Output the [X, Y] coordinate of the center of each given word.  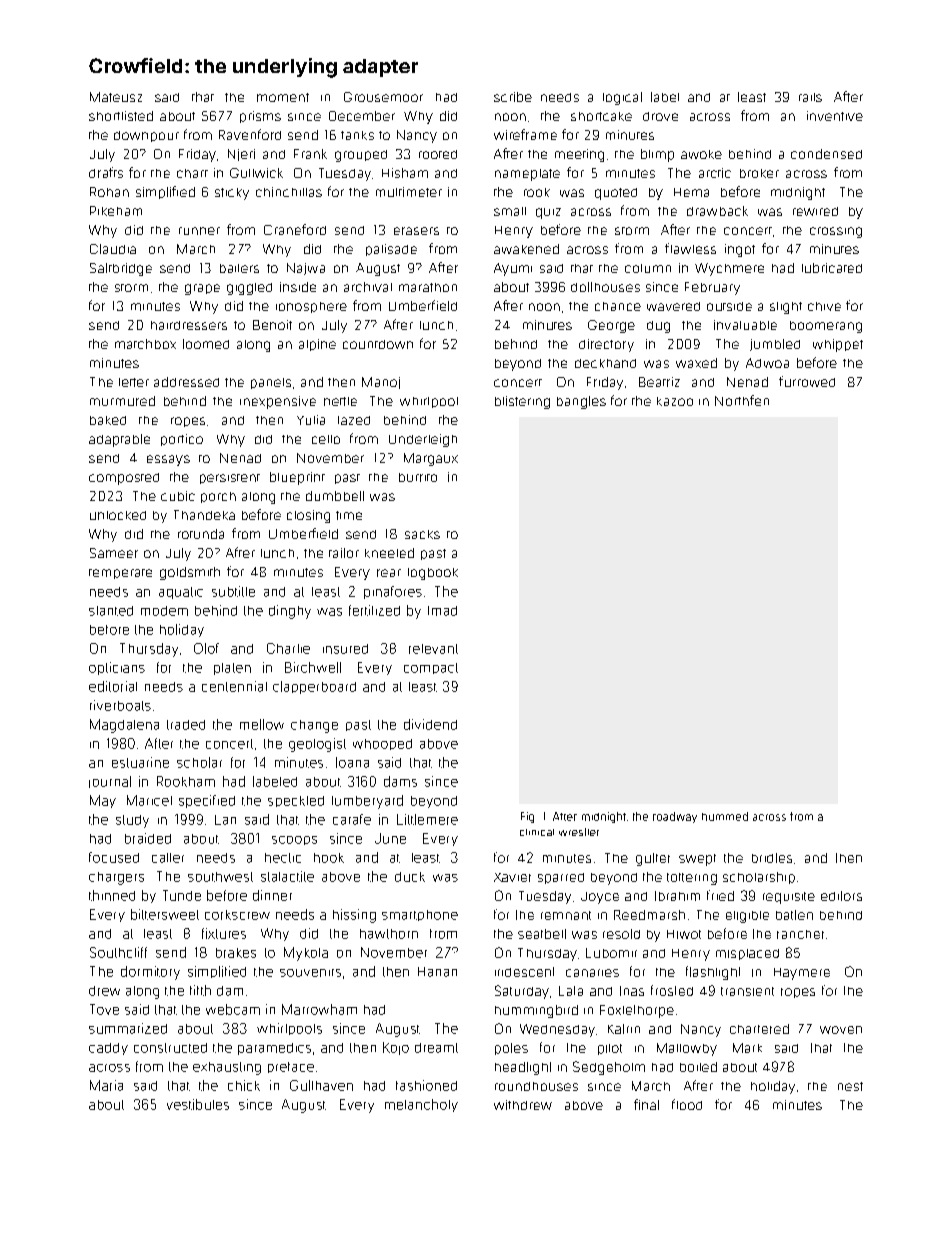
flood [687, 1104]
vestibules [198, 1104]
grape [202, 289]
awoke [701, 154]
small [510, 211]
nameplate [527, 175]
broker [759, 173]
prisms [260, 117]
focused [114, 857]
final [646, 1104]
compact [431, 668]
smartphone [420, 915]
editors [841, 896]
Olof [206, 648]
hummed [725, 816]
